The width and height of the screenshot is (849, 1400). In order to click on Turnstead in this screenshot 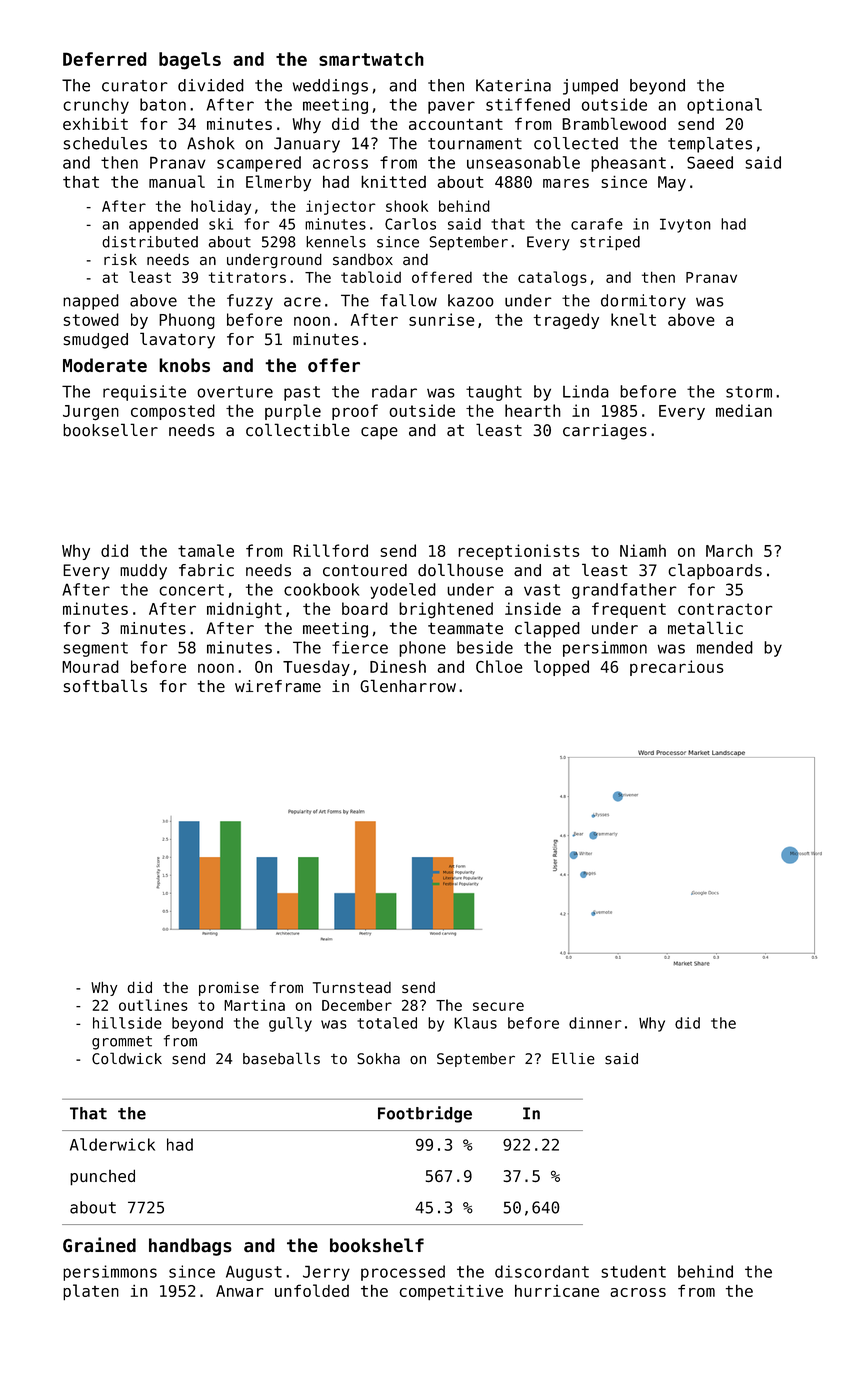, I will do `click(352, 988)`.
